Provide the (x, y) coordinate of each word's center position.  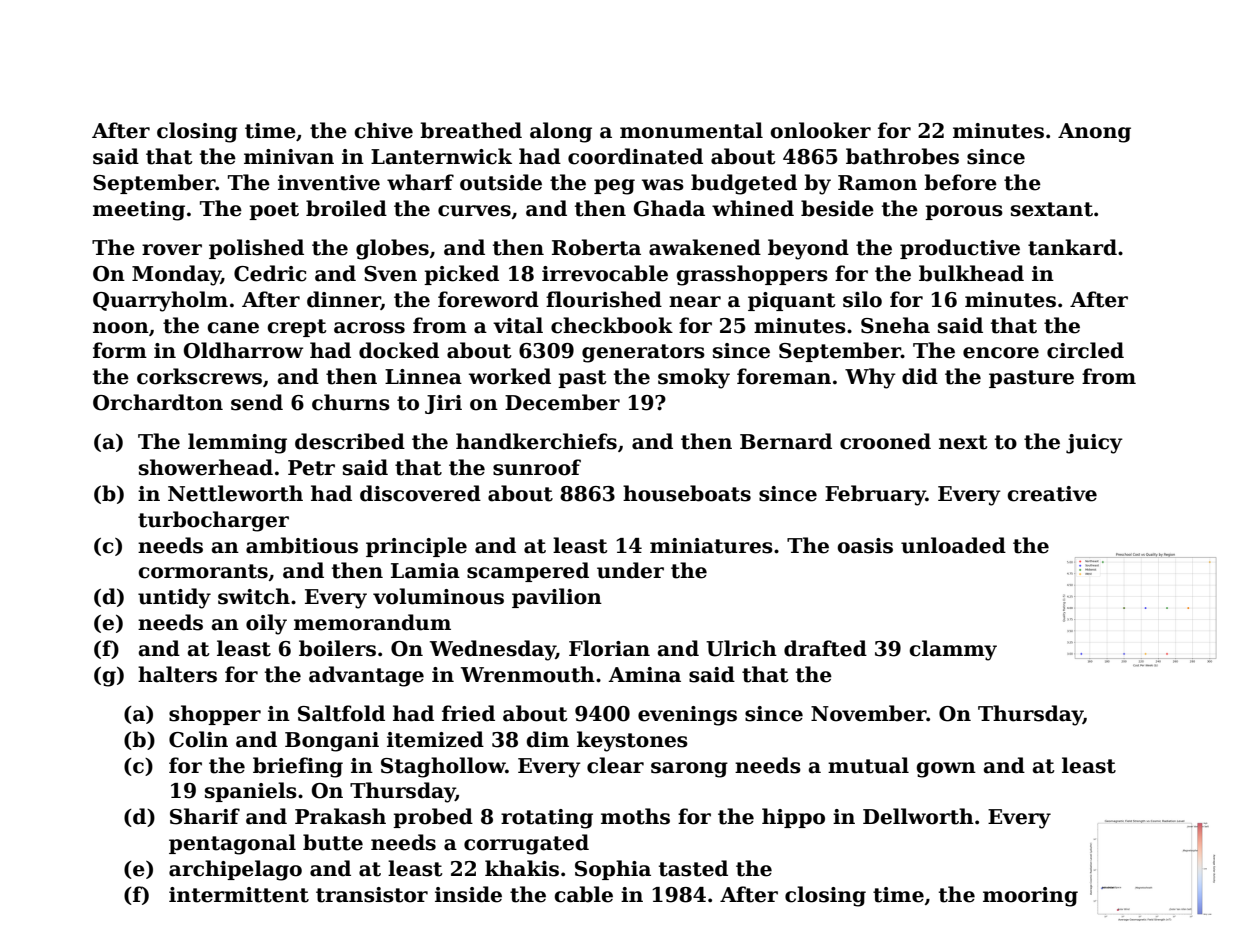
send (257, 402)
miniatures (711, 546)
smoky (694, 378)
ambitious (302, 545)
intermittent (239, 895)
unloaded (953, 545)
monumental (691, 130)
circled (1085, 350)
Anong (1094, 133)
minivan (289, 157)
